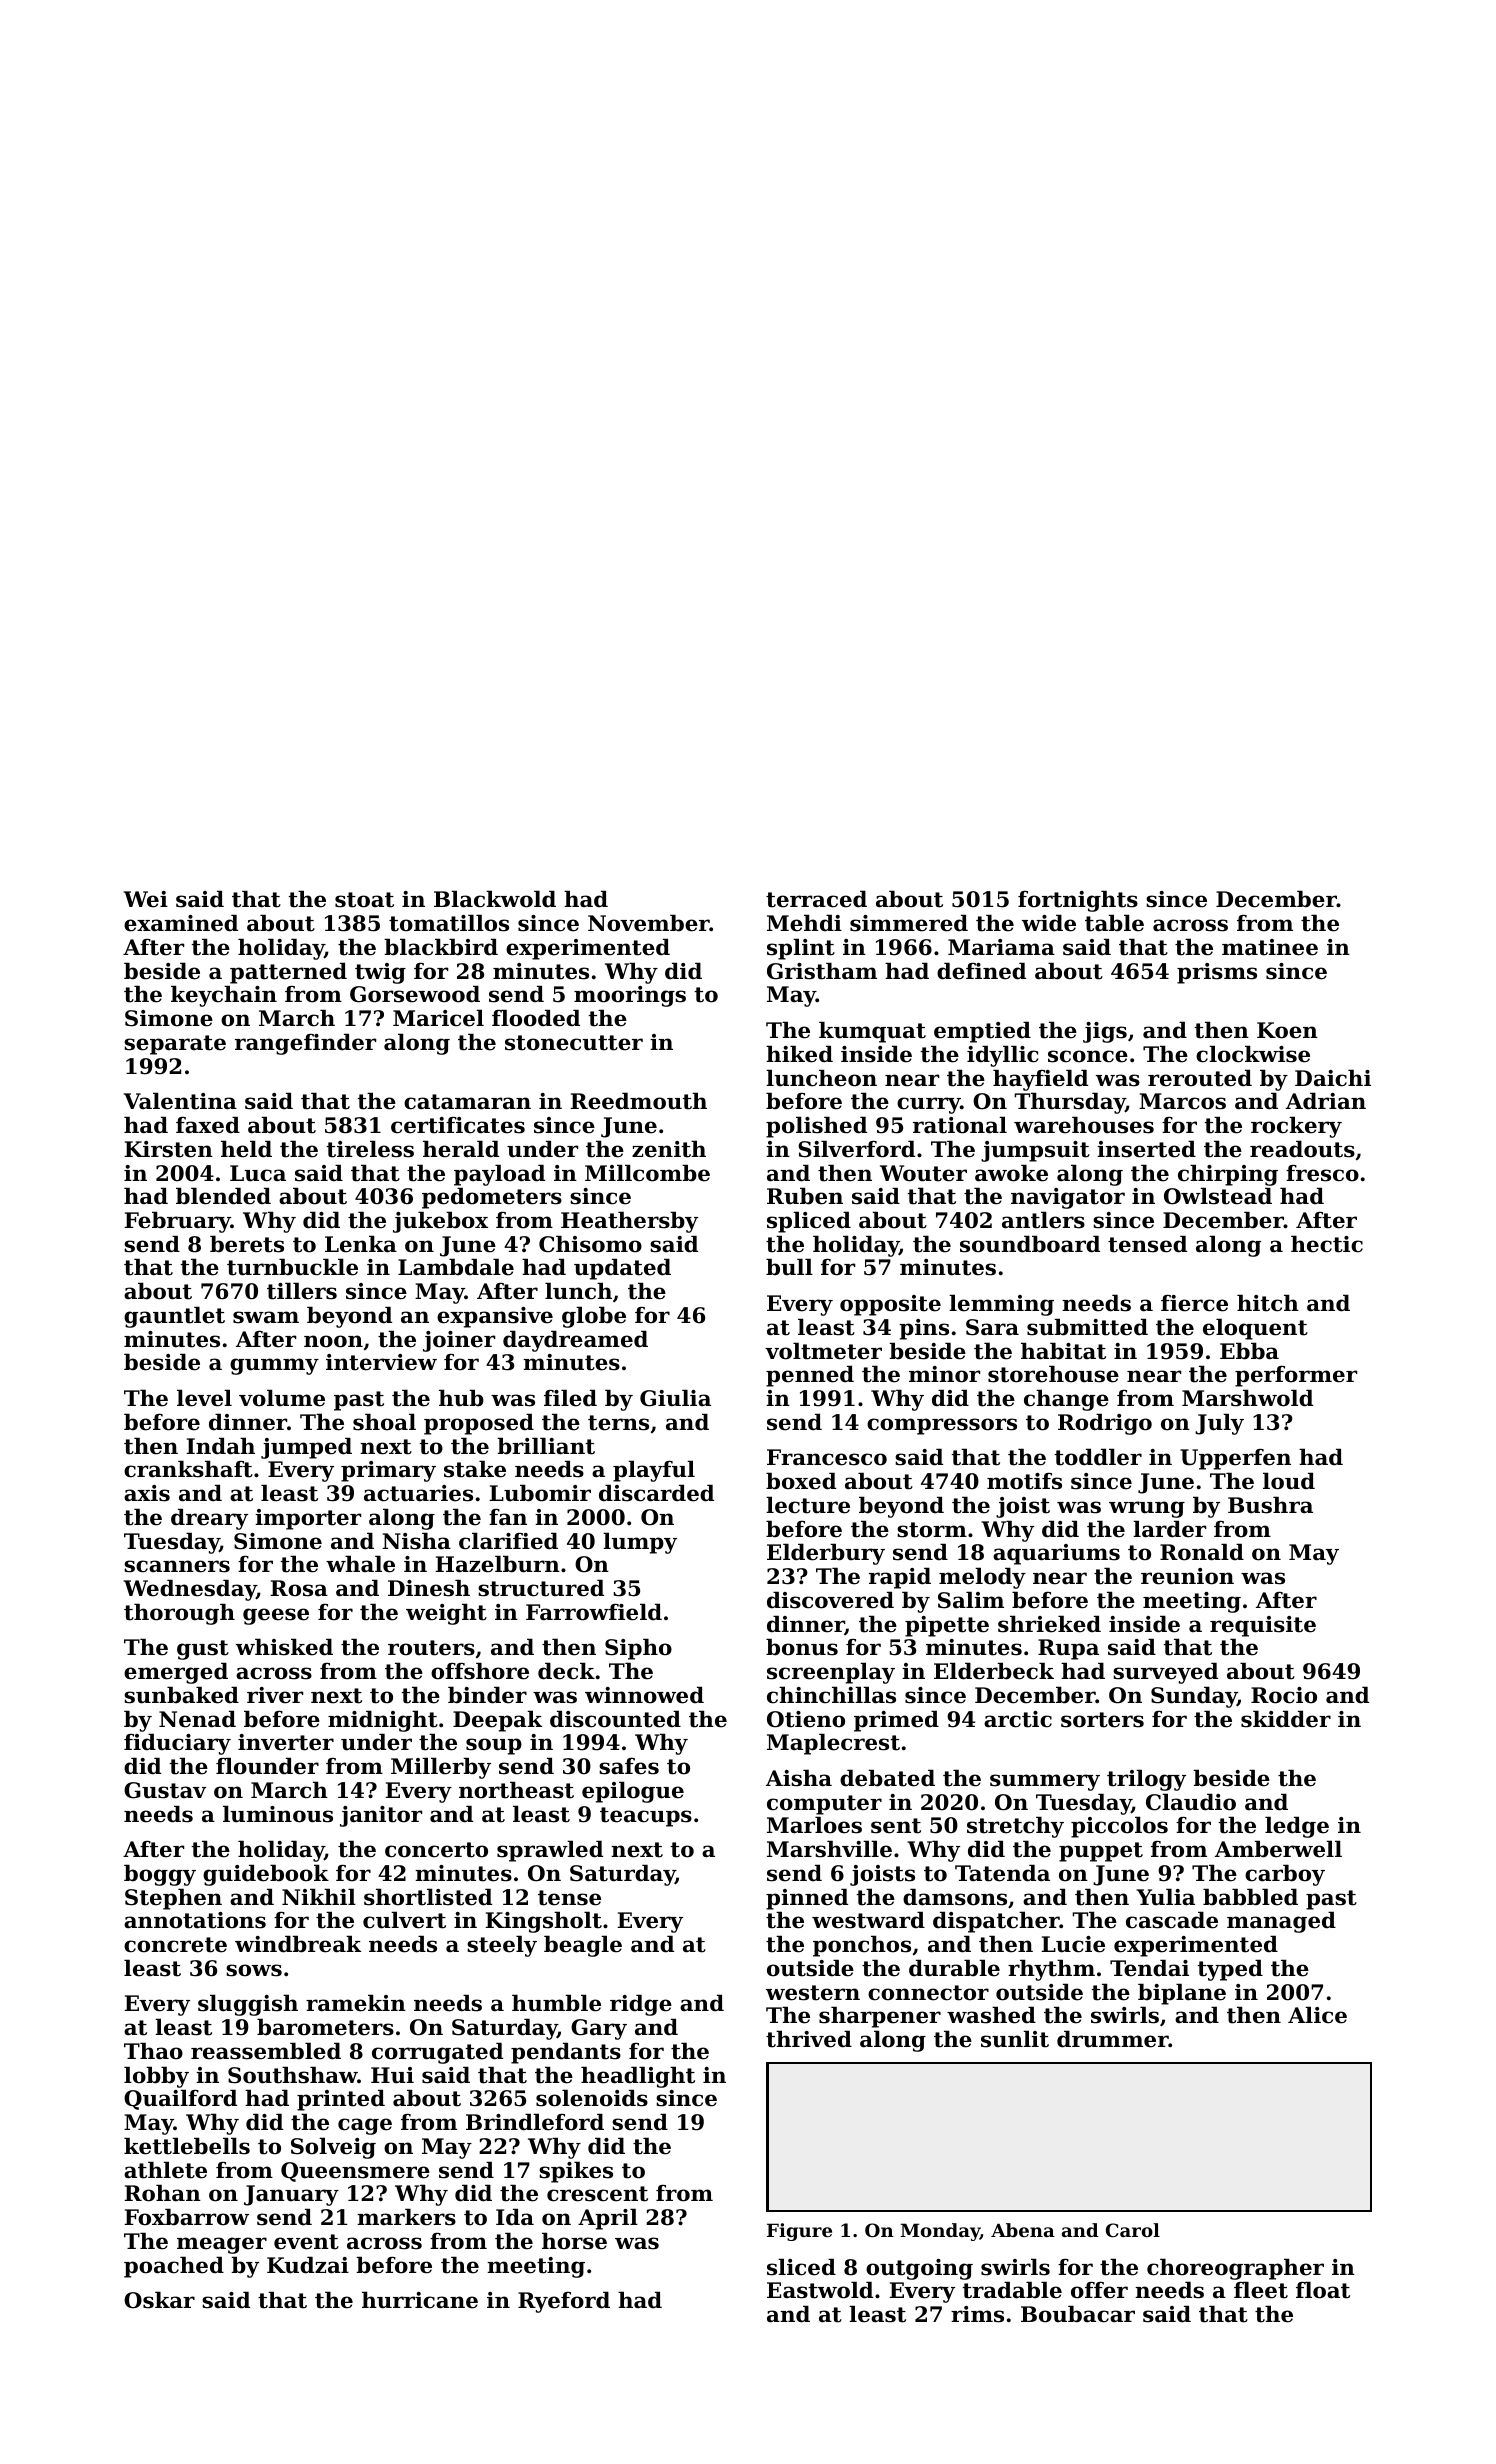 This screenshot has height=2464, width=1496. Describe the element at coordinates (174, 2267) in the screenshot. I see `poached` at that location.
